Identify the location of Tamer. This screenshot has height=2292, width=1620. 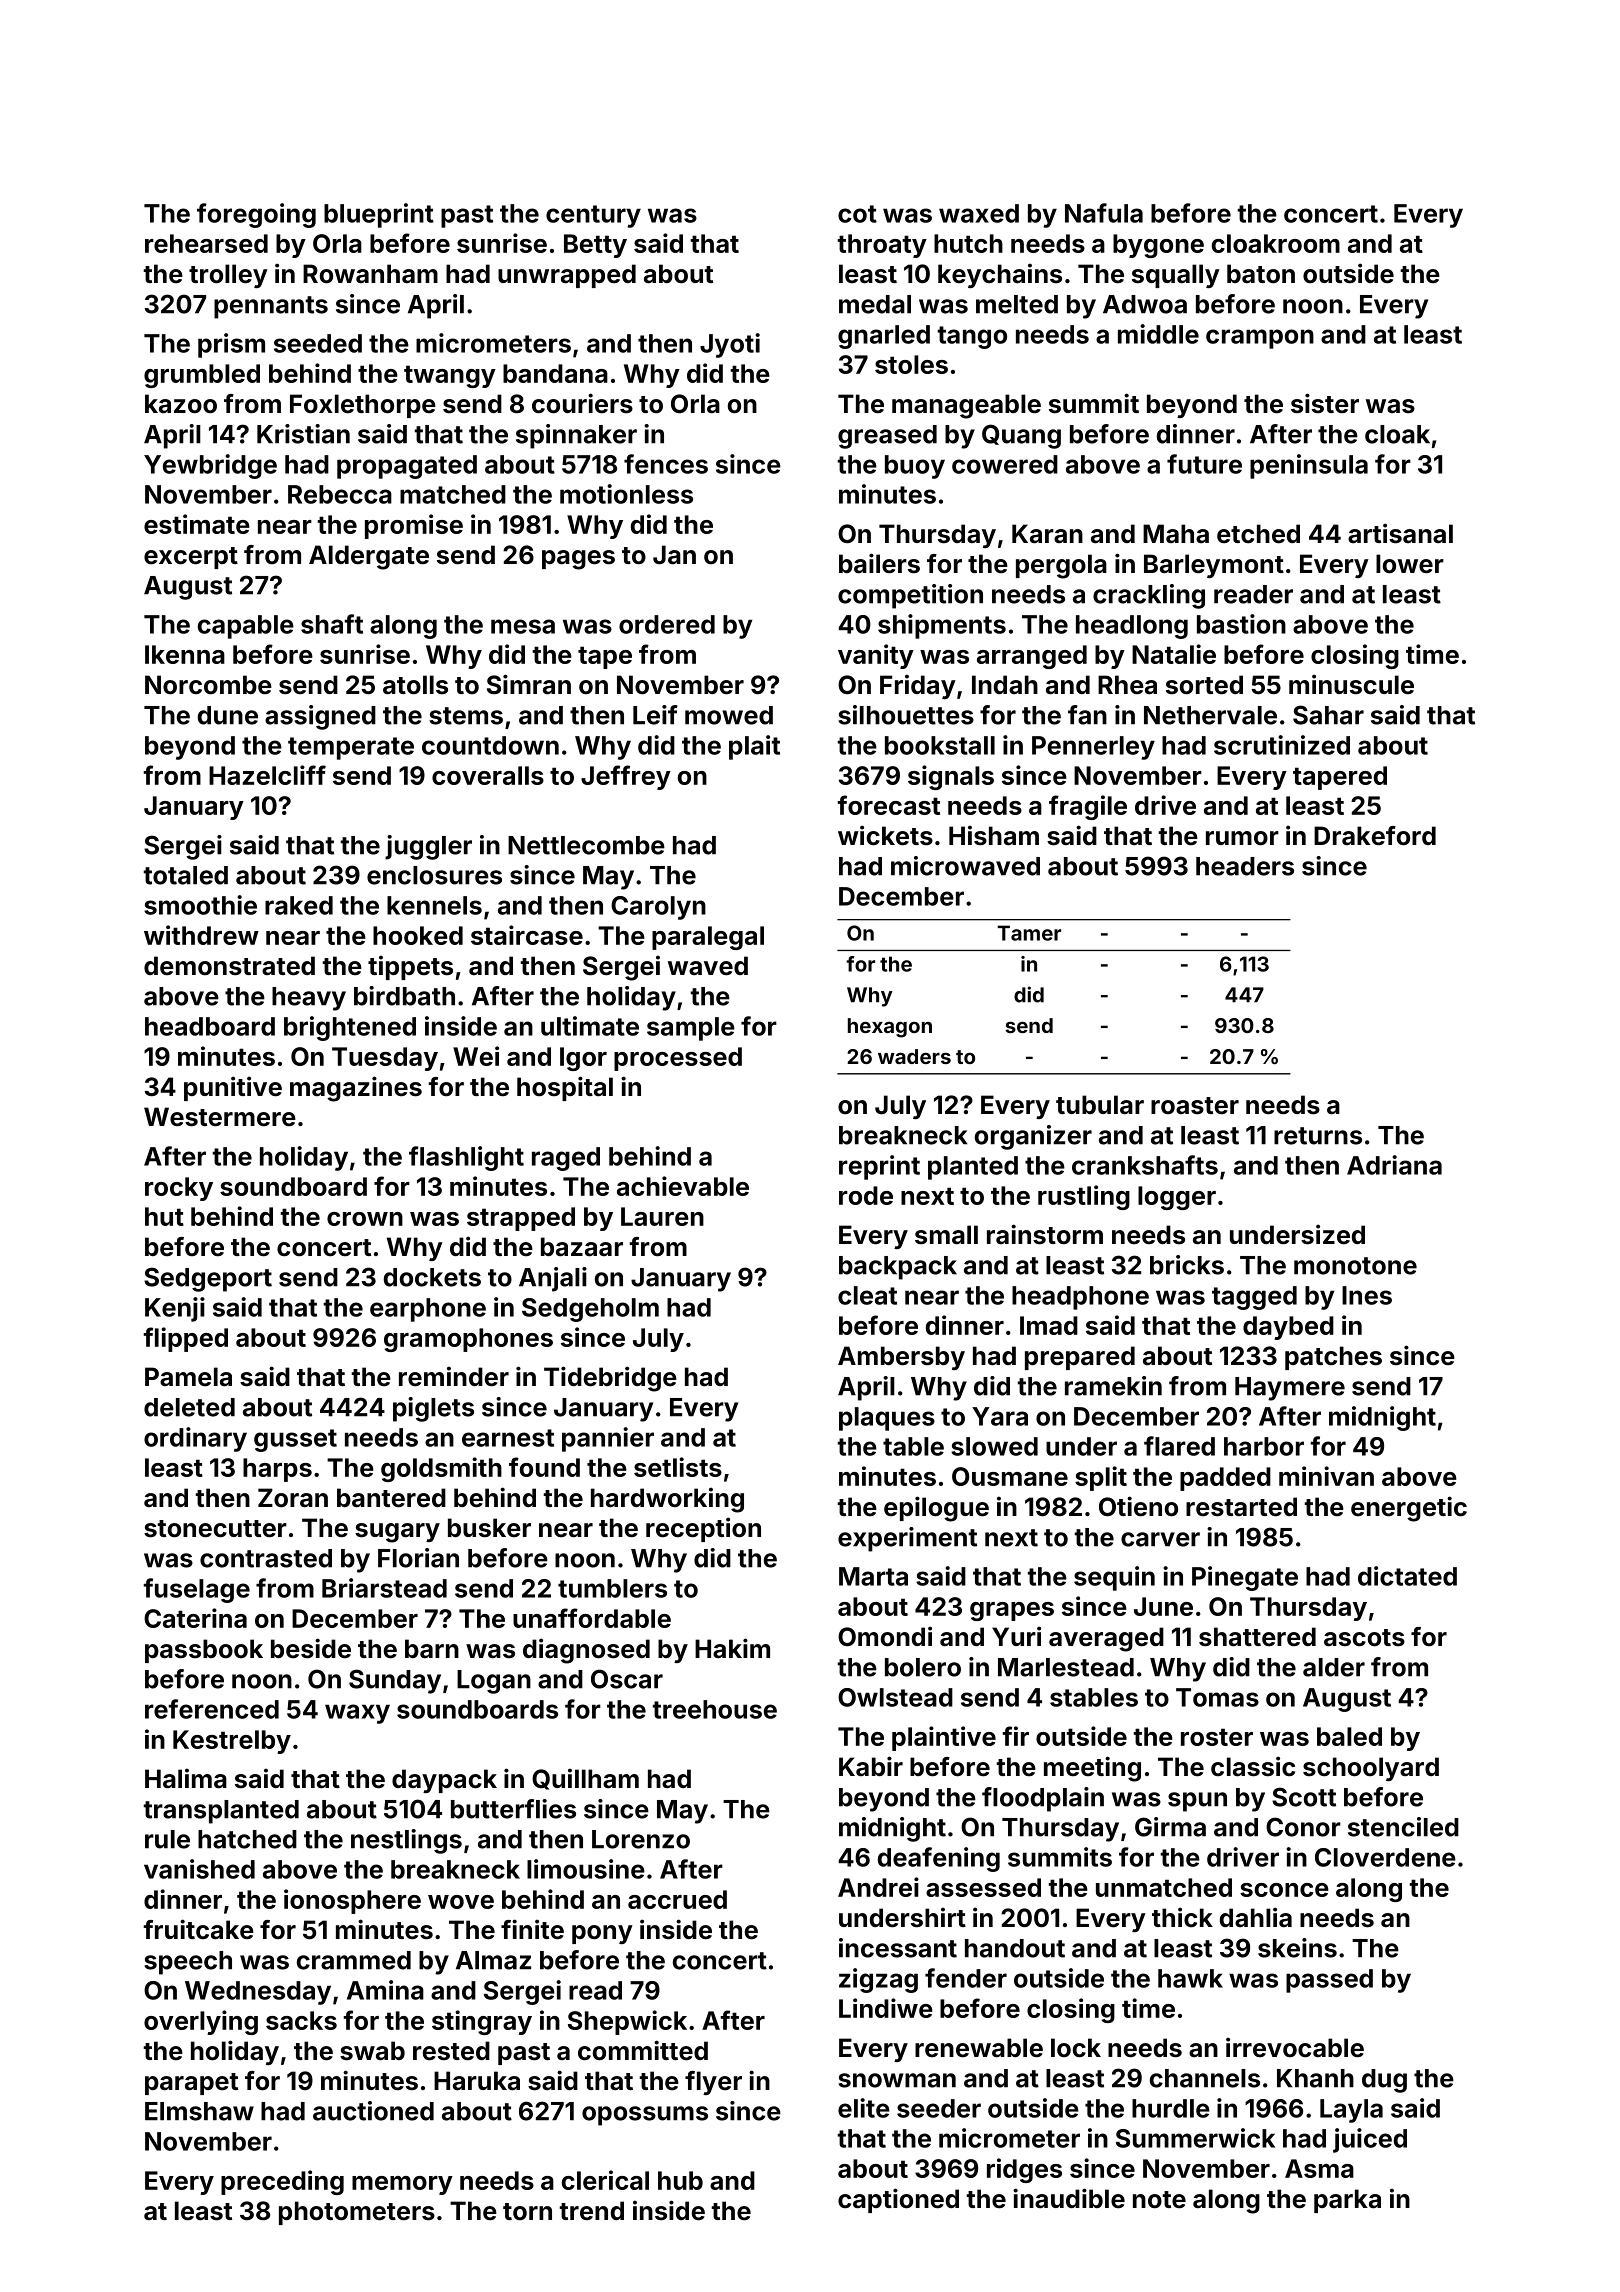
(1029, 933).
